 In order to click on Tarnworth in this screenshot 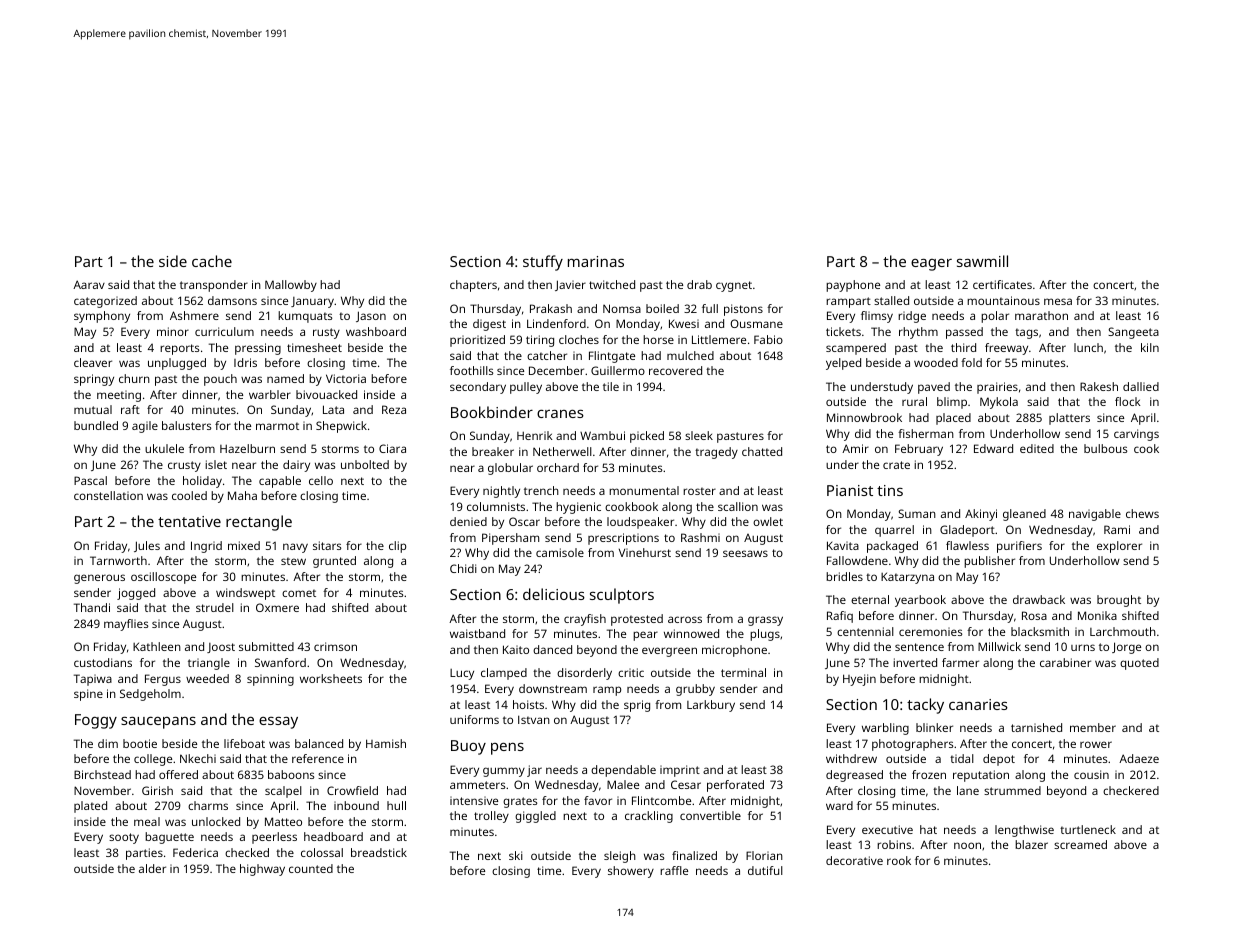, I will do `click(118, 560)`.
